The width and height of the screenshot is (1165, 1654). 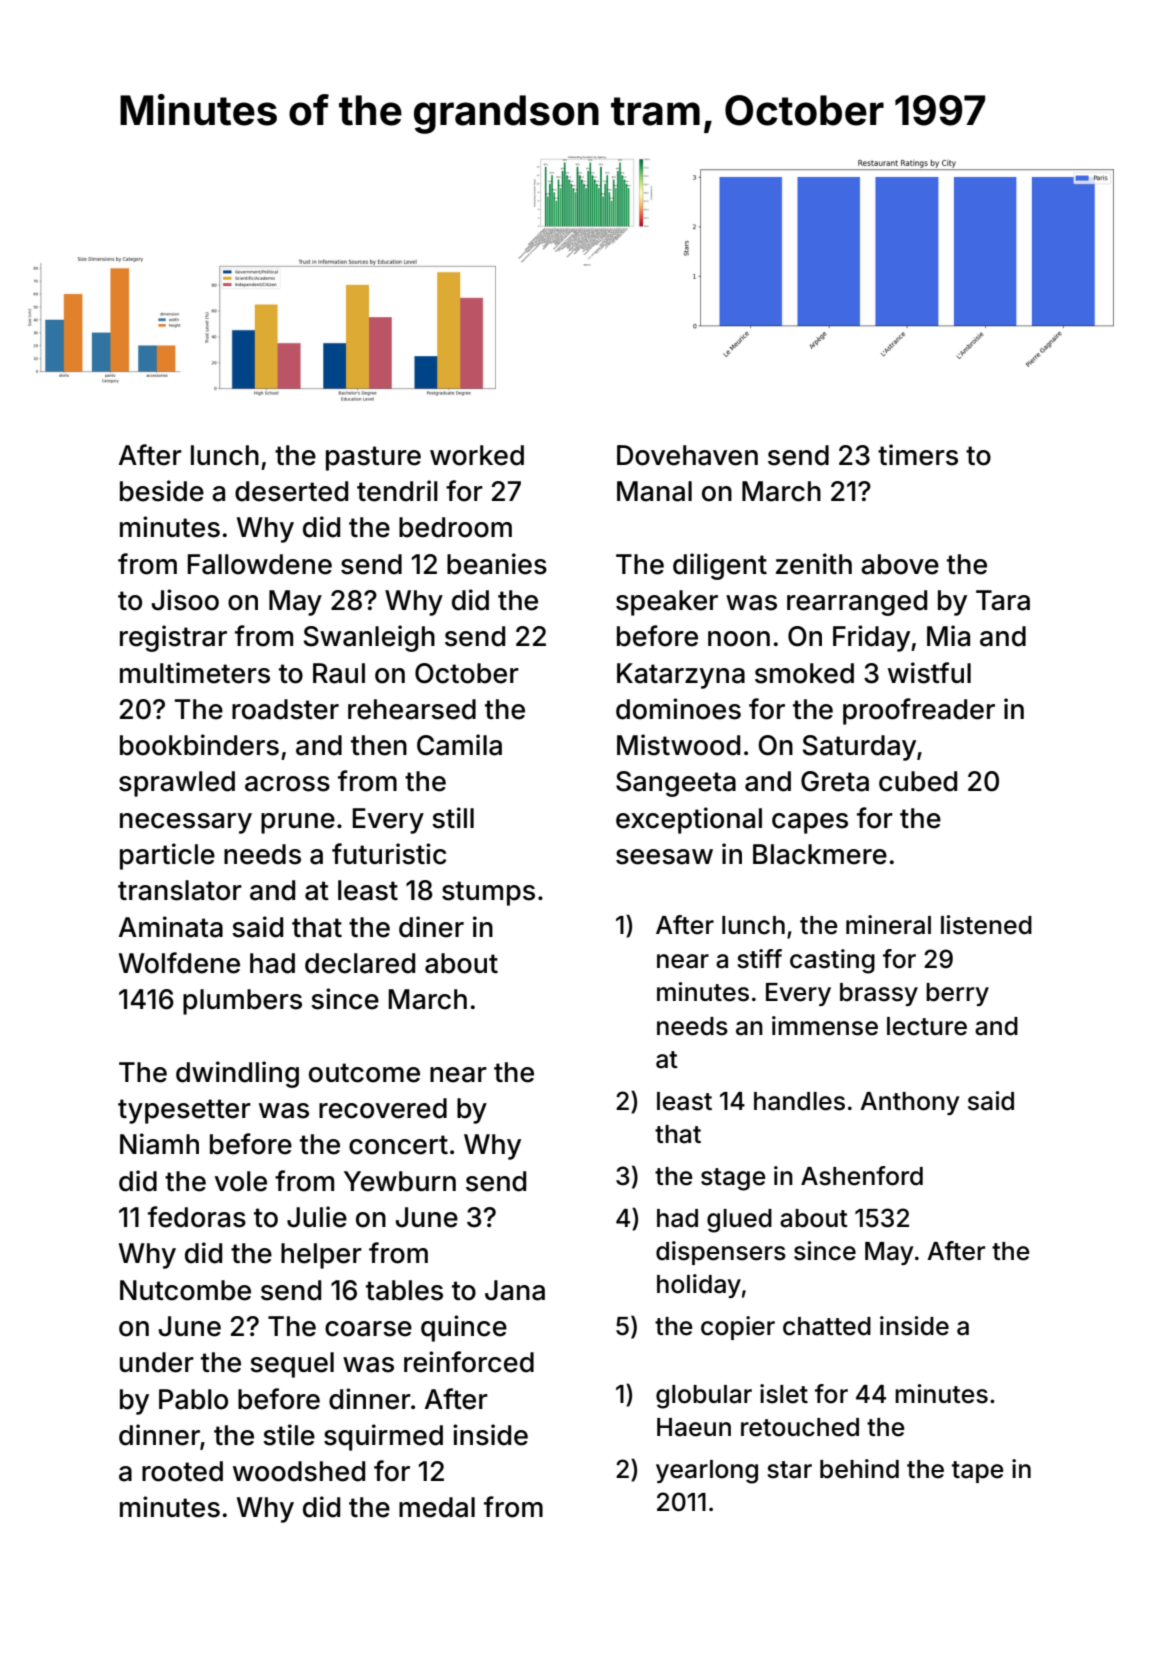 What do you see at coordinates (918, 455) in the screenshot?
I see `timers` at bounding box center [918, 455].
